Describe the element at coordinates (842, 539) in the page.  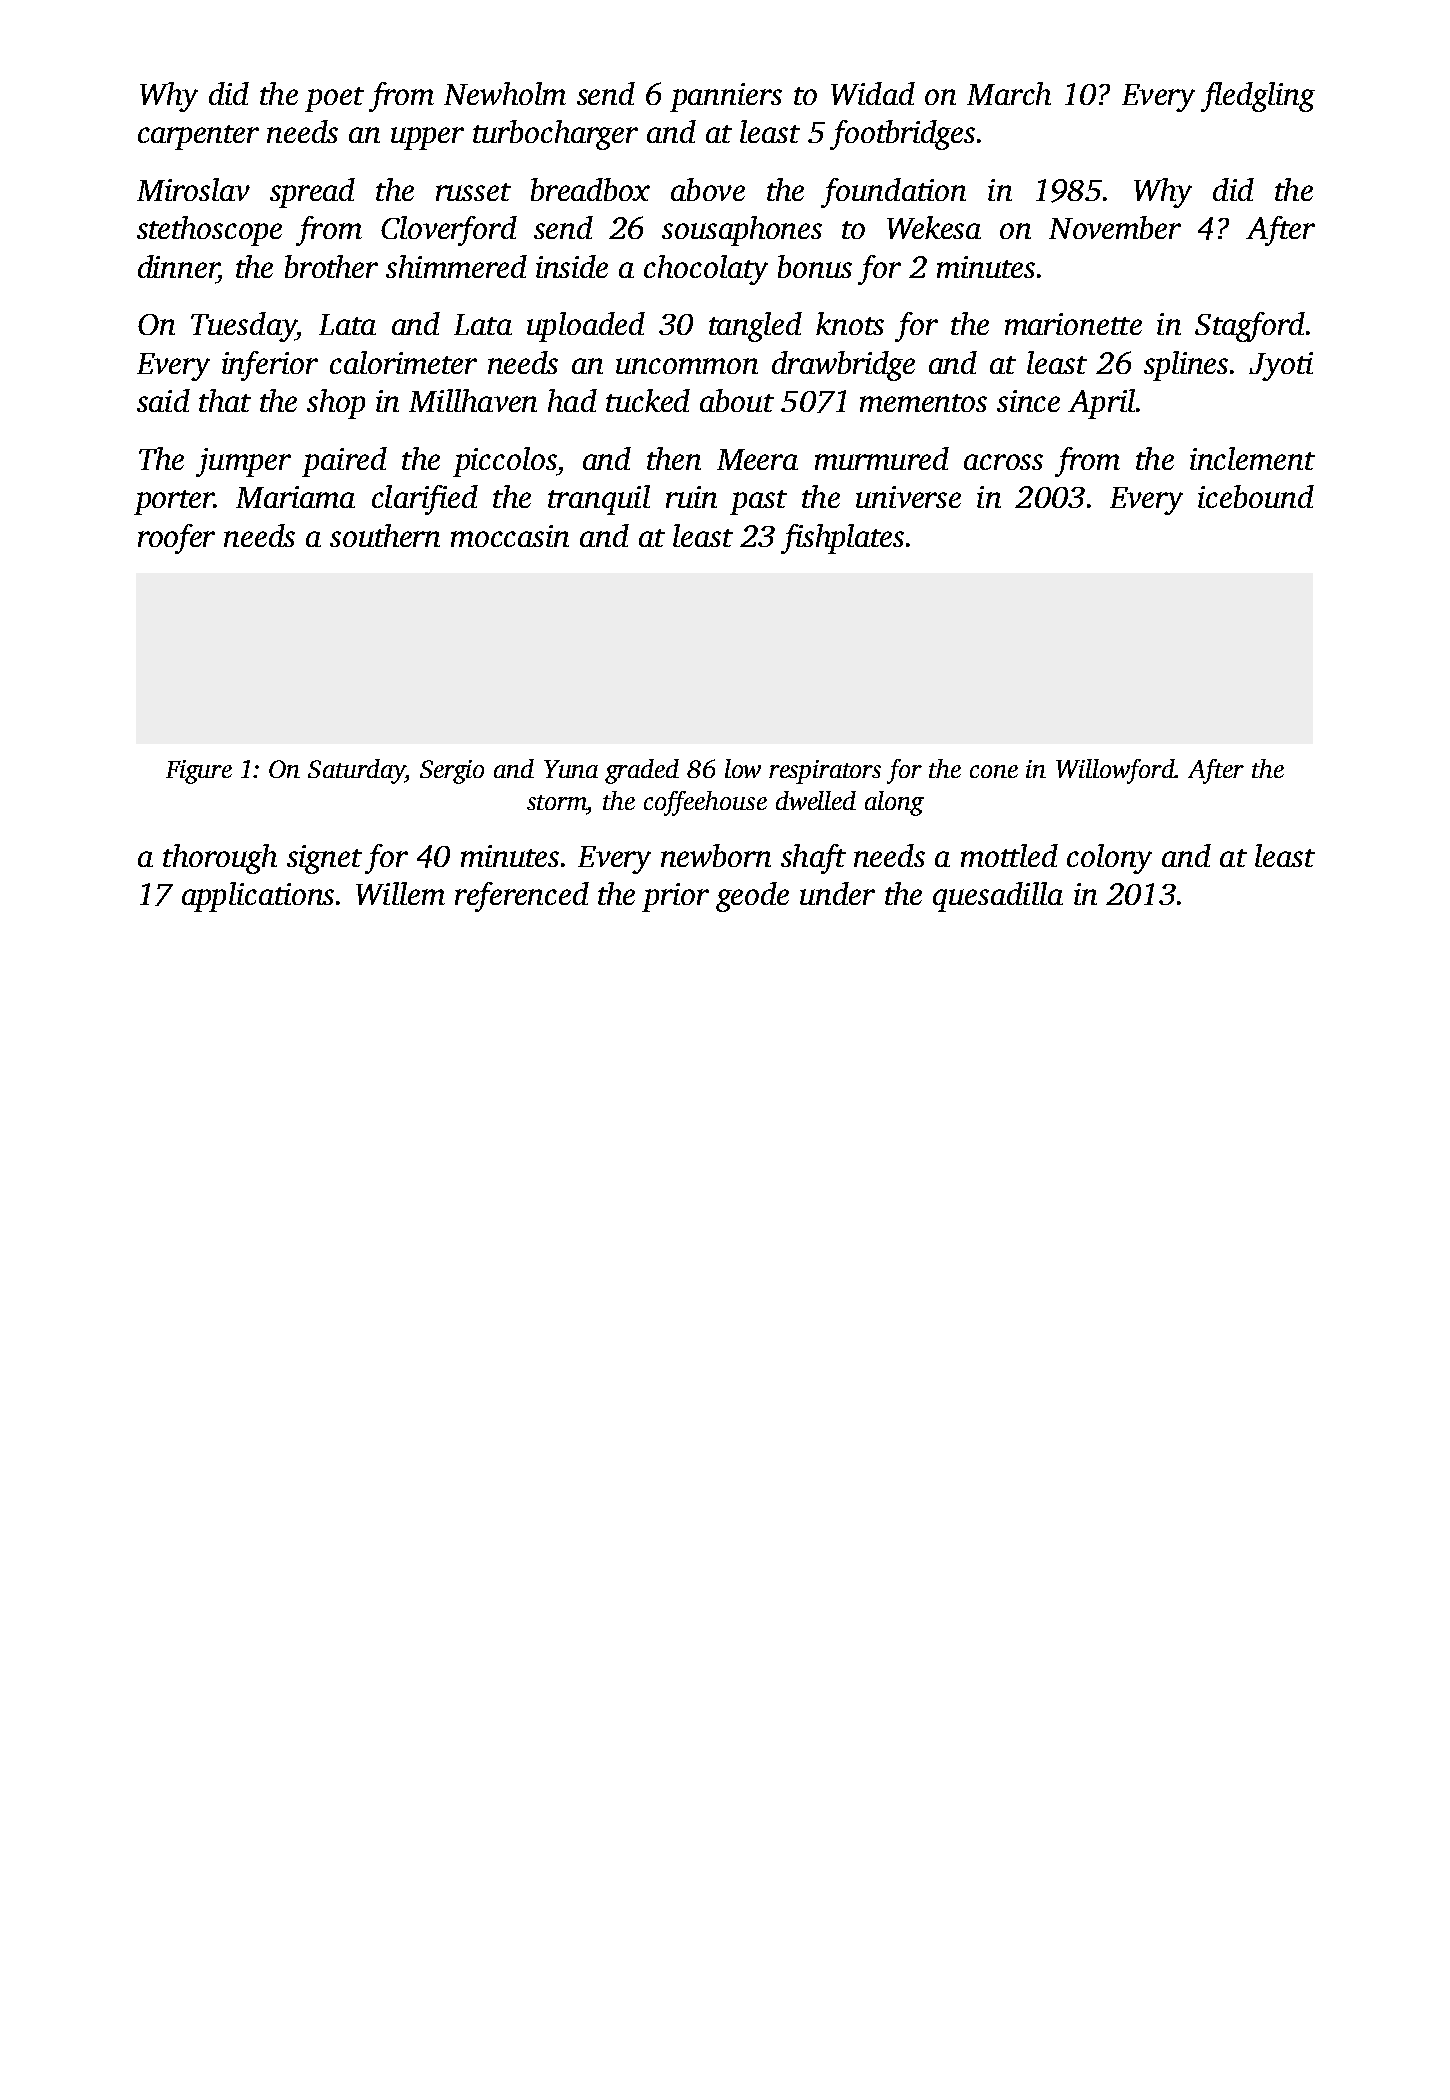
I see `fishplates` at that location.
